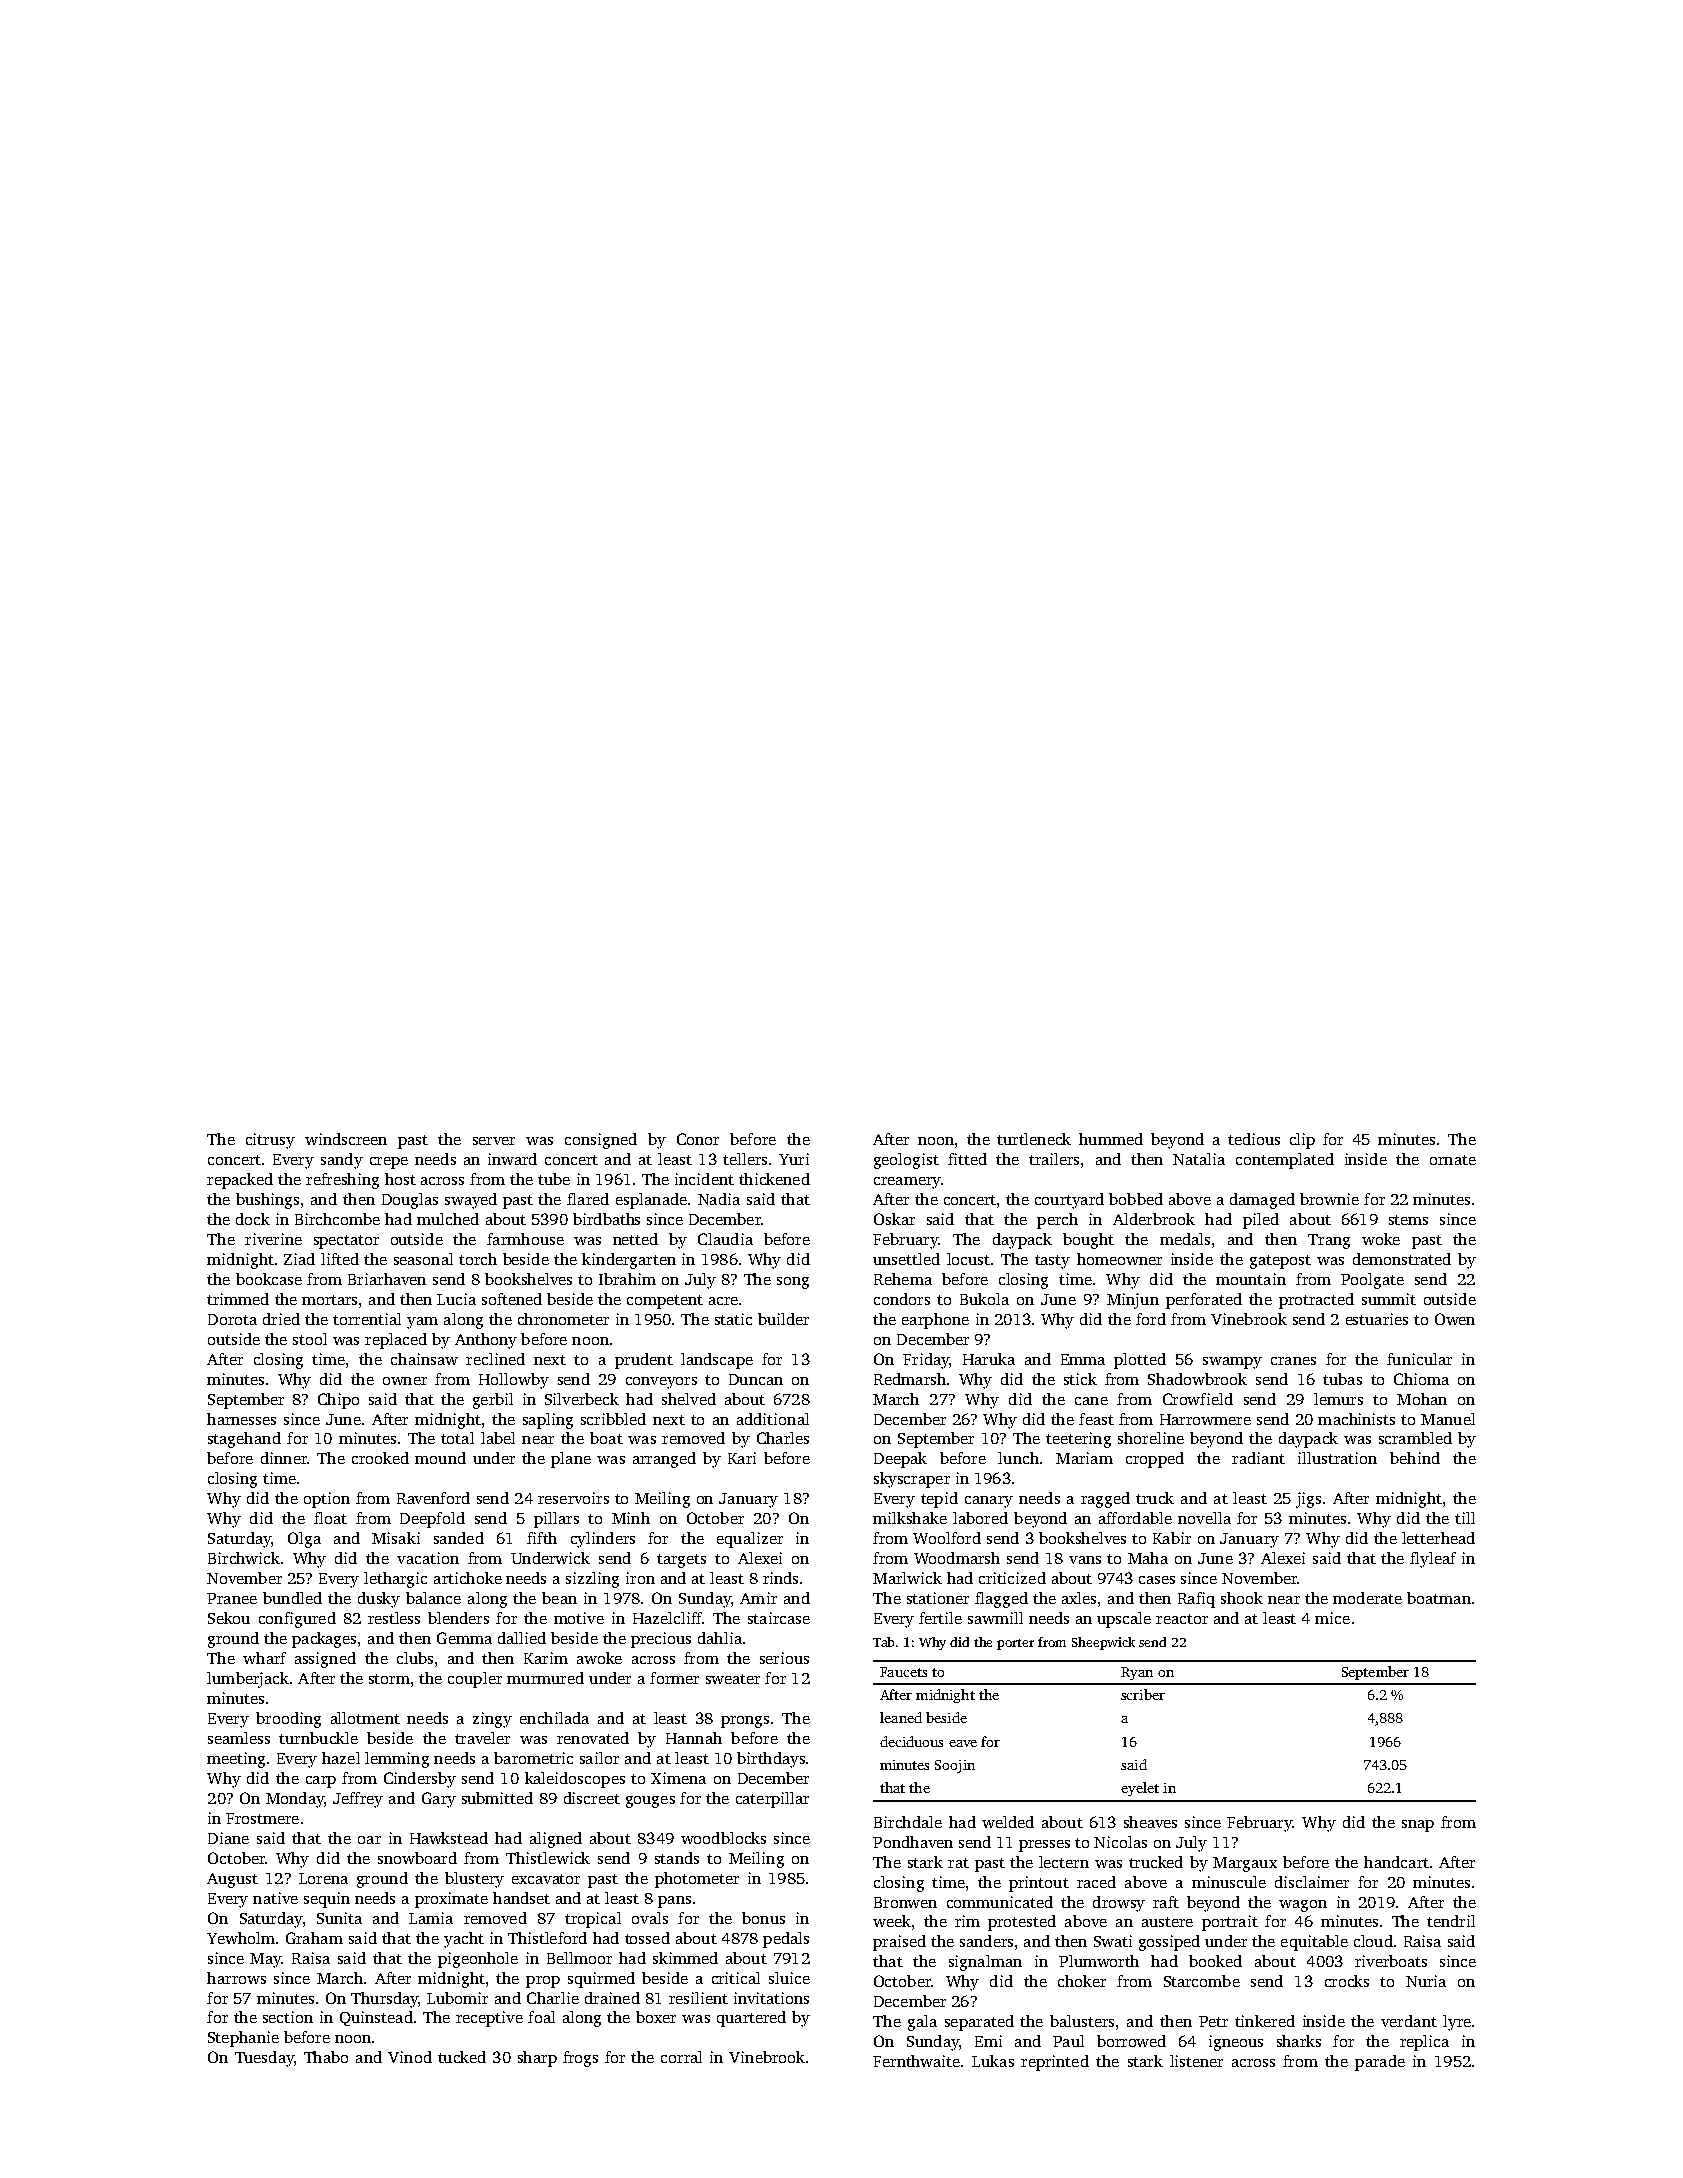 This screenshot has width=1683, height=2178. I want to click on windscreen, so click(346, 1139).
